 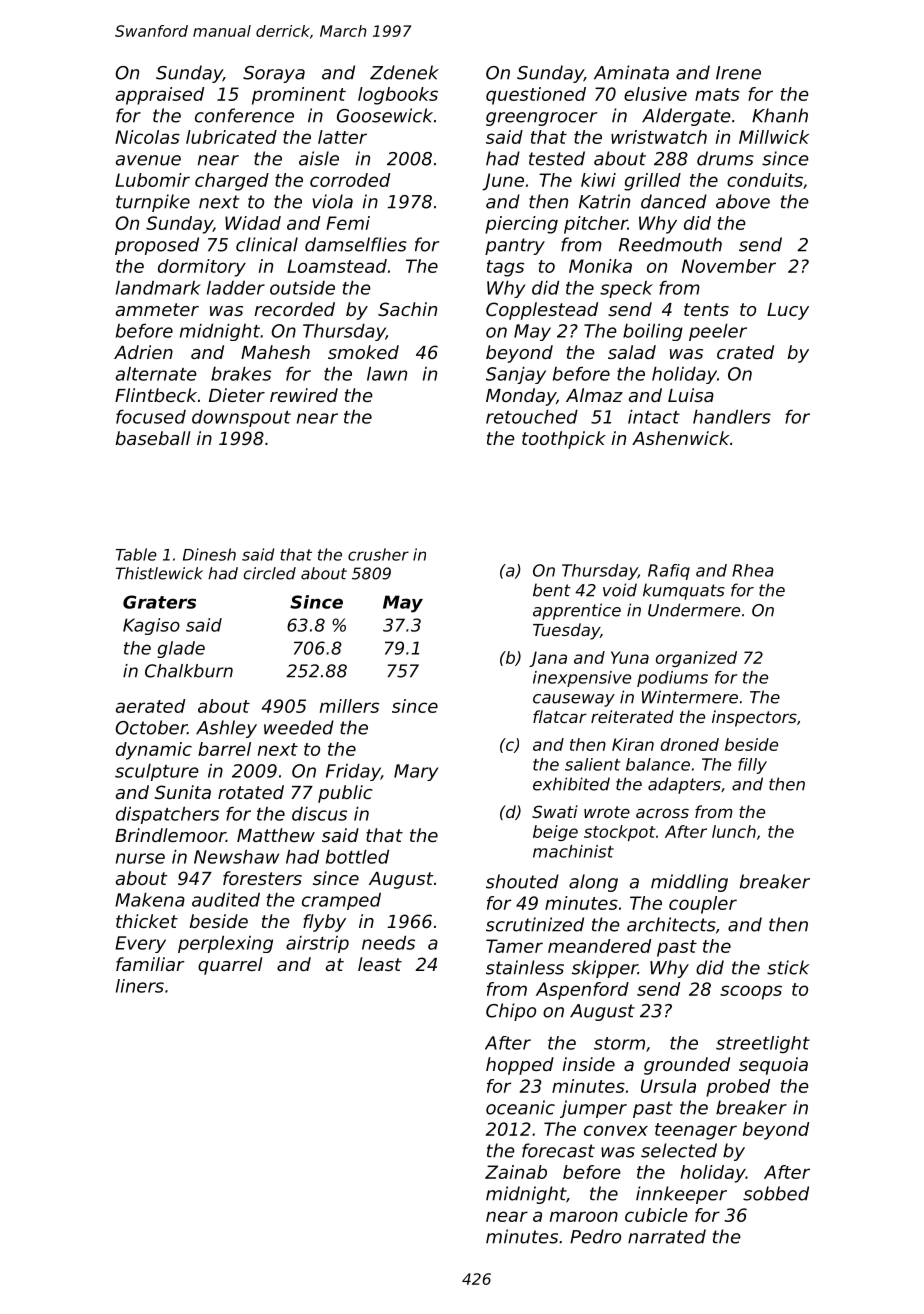 I want to click on Zainab, so click(x=516, y=1172).
